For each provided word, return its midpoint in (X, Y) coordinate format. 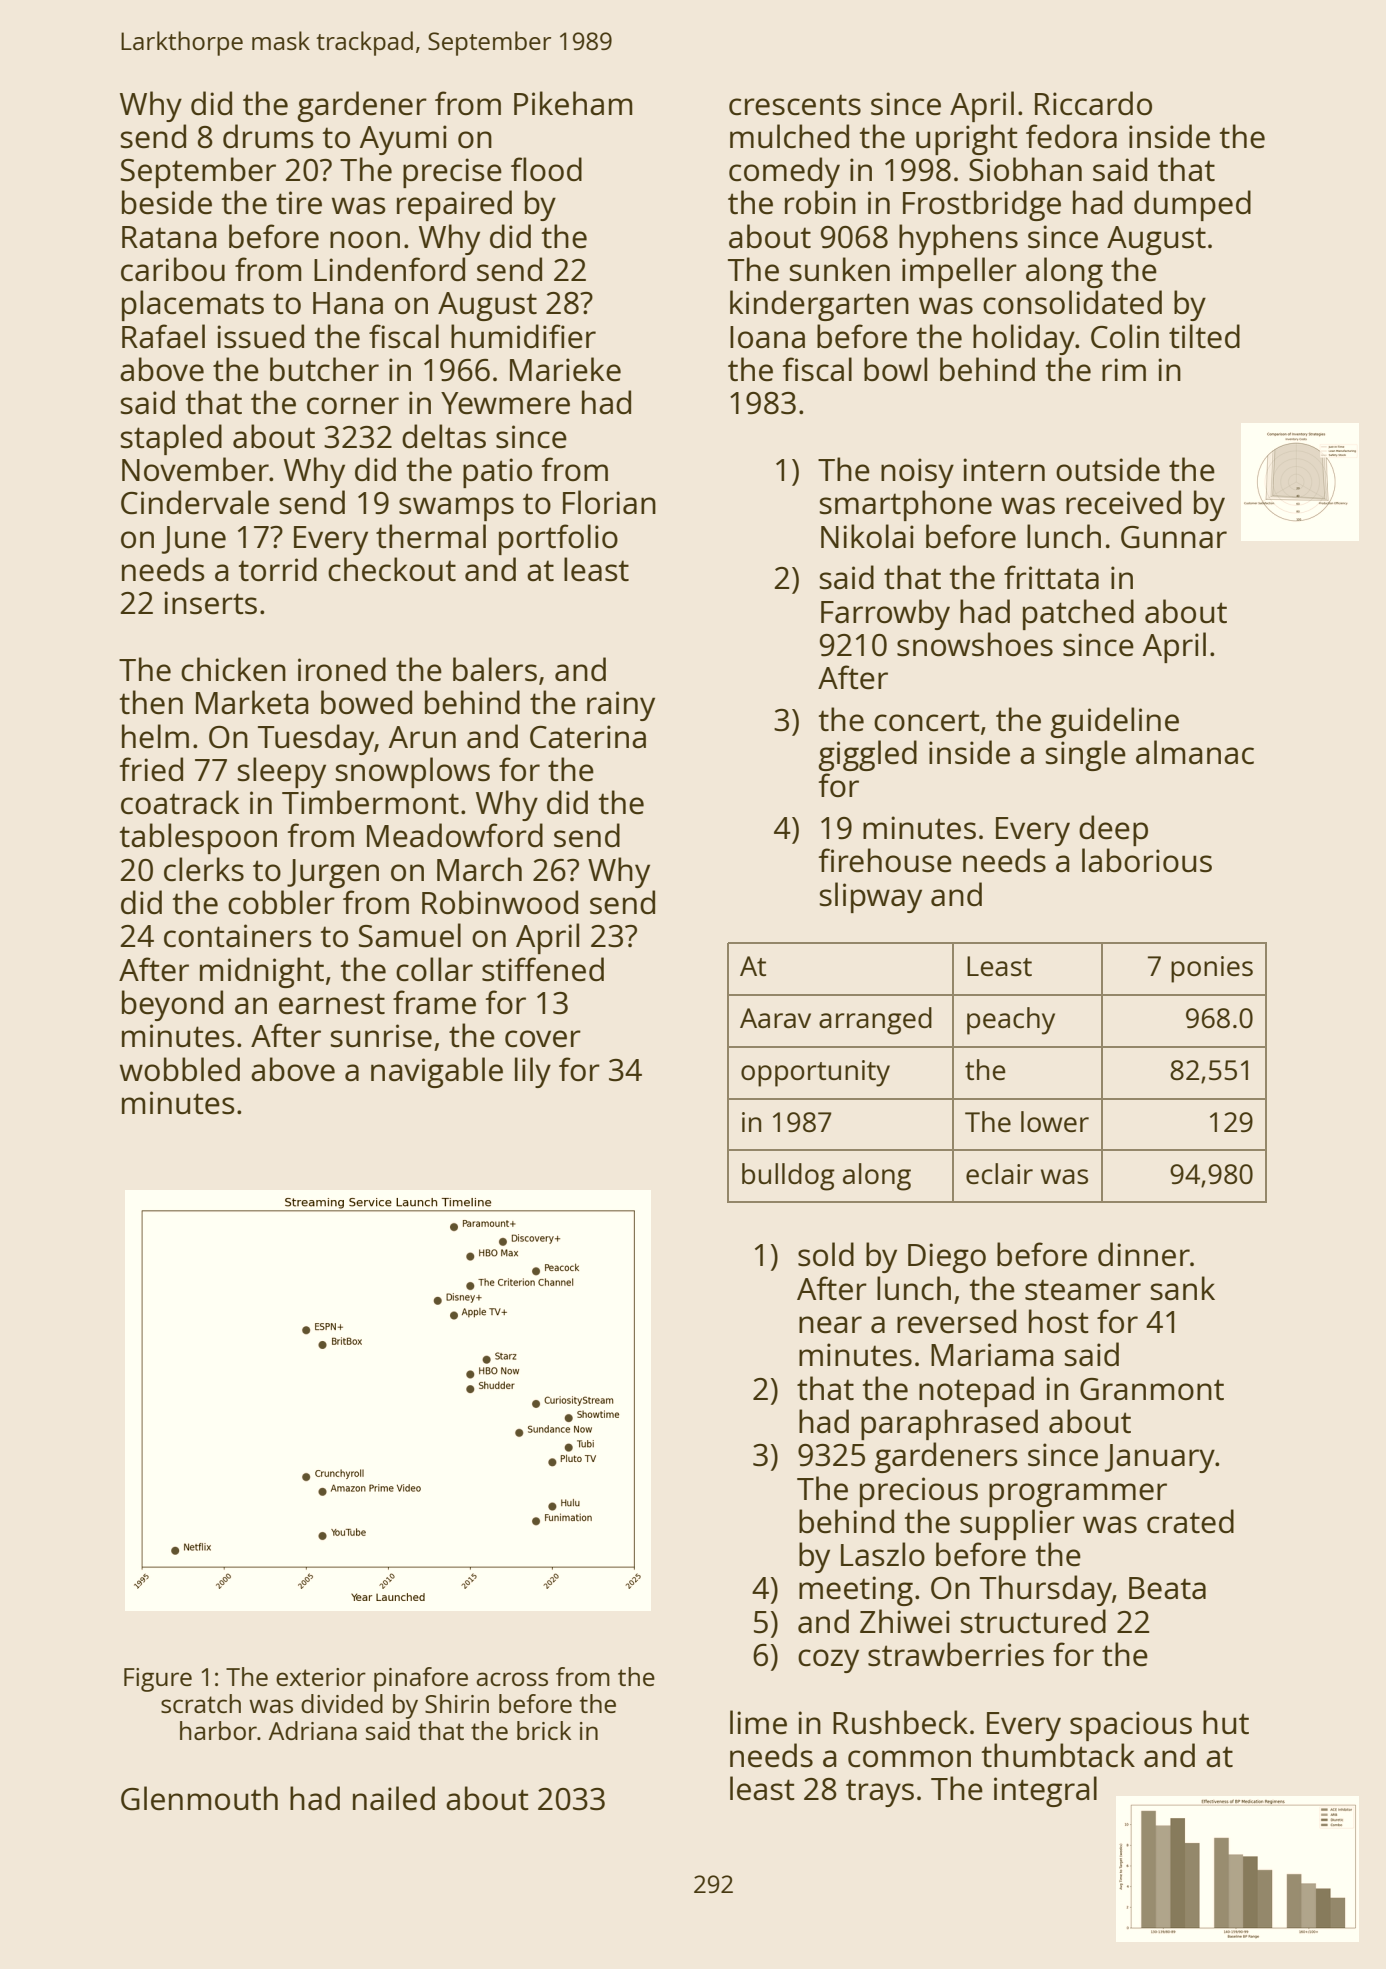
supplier (1017, 1524)
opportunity (815, 1073)
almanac (1195, 752)
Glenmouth (199, 1798)
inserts (210, 603)
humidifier (523, 336)
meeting (856, 1591)
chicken (233, 669)
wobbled (180, 1069)
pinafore (421, 1679)
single (1086, 755)
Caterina (588, 737)
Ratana (169, 237)
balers (495, 669)
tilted (1204, 336)
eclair (999, 1173)
